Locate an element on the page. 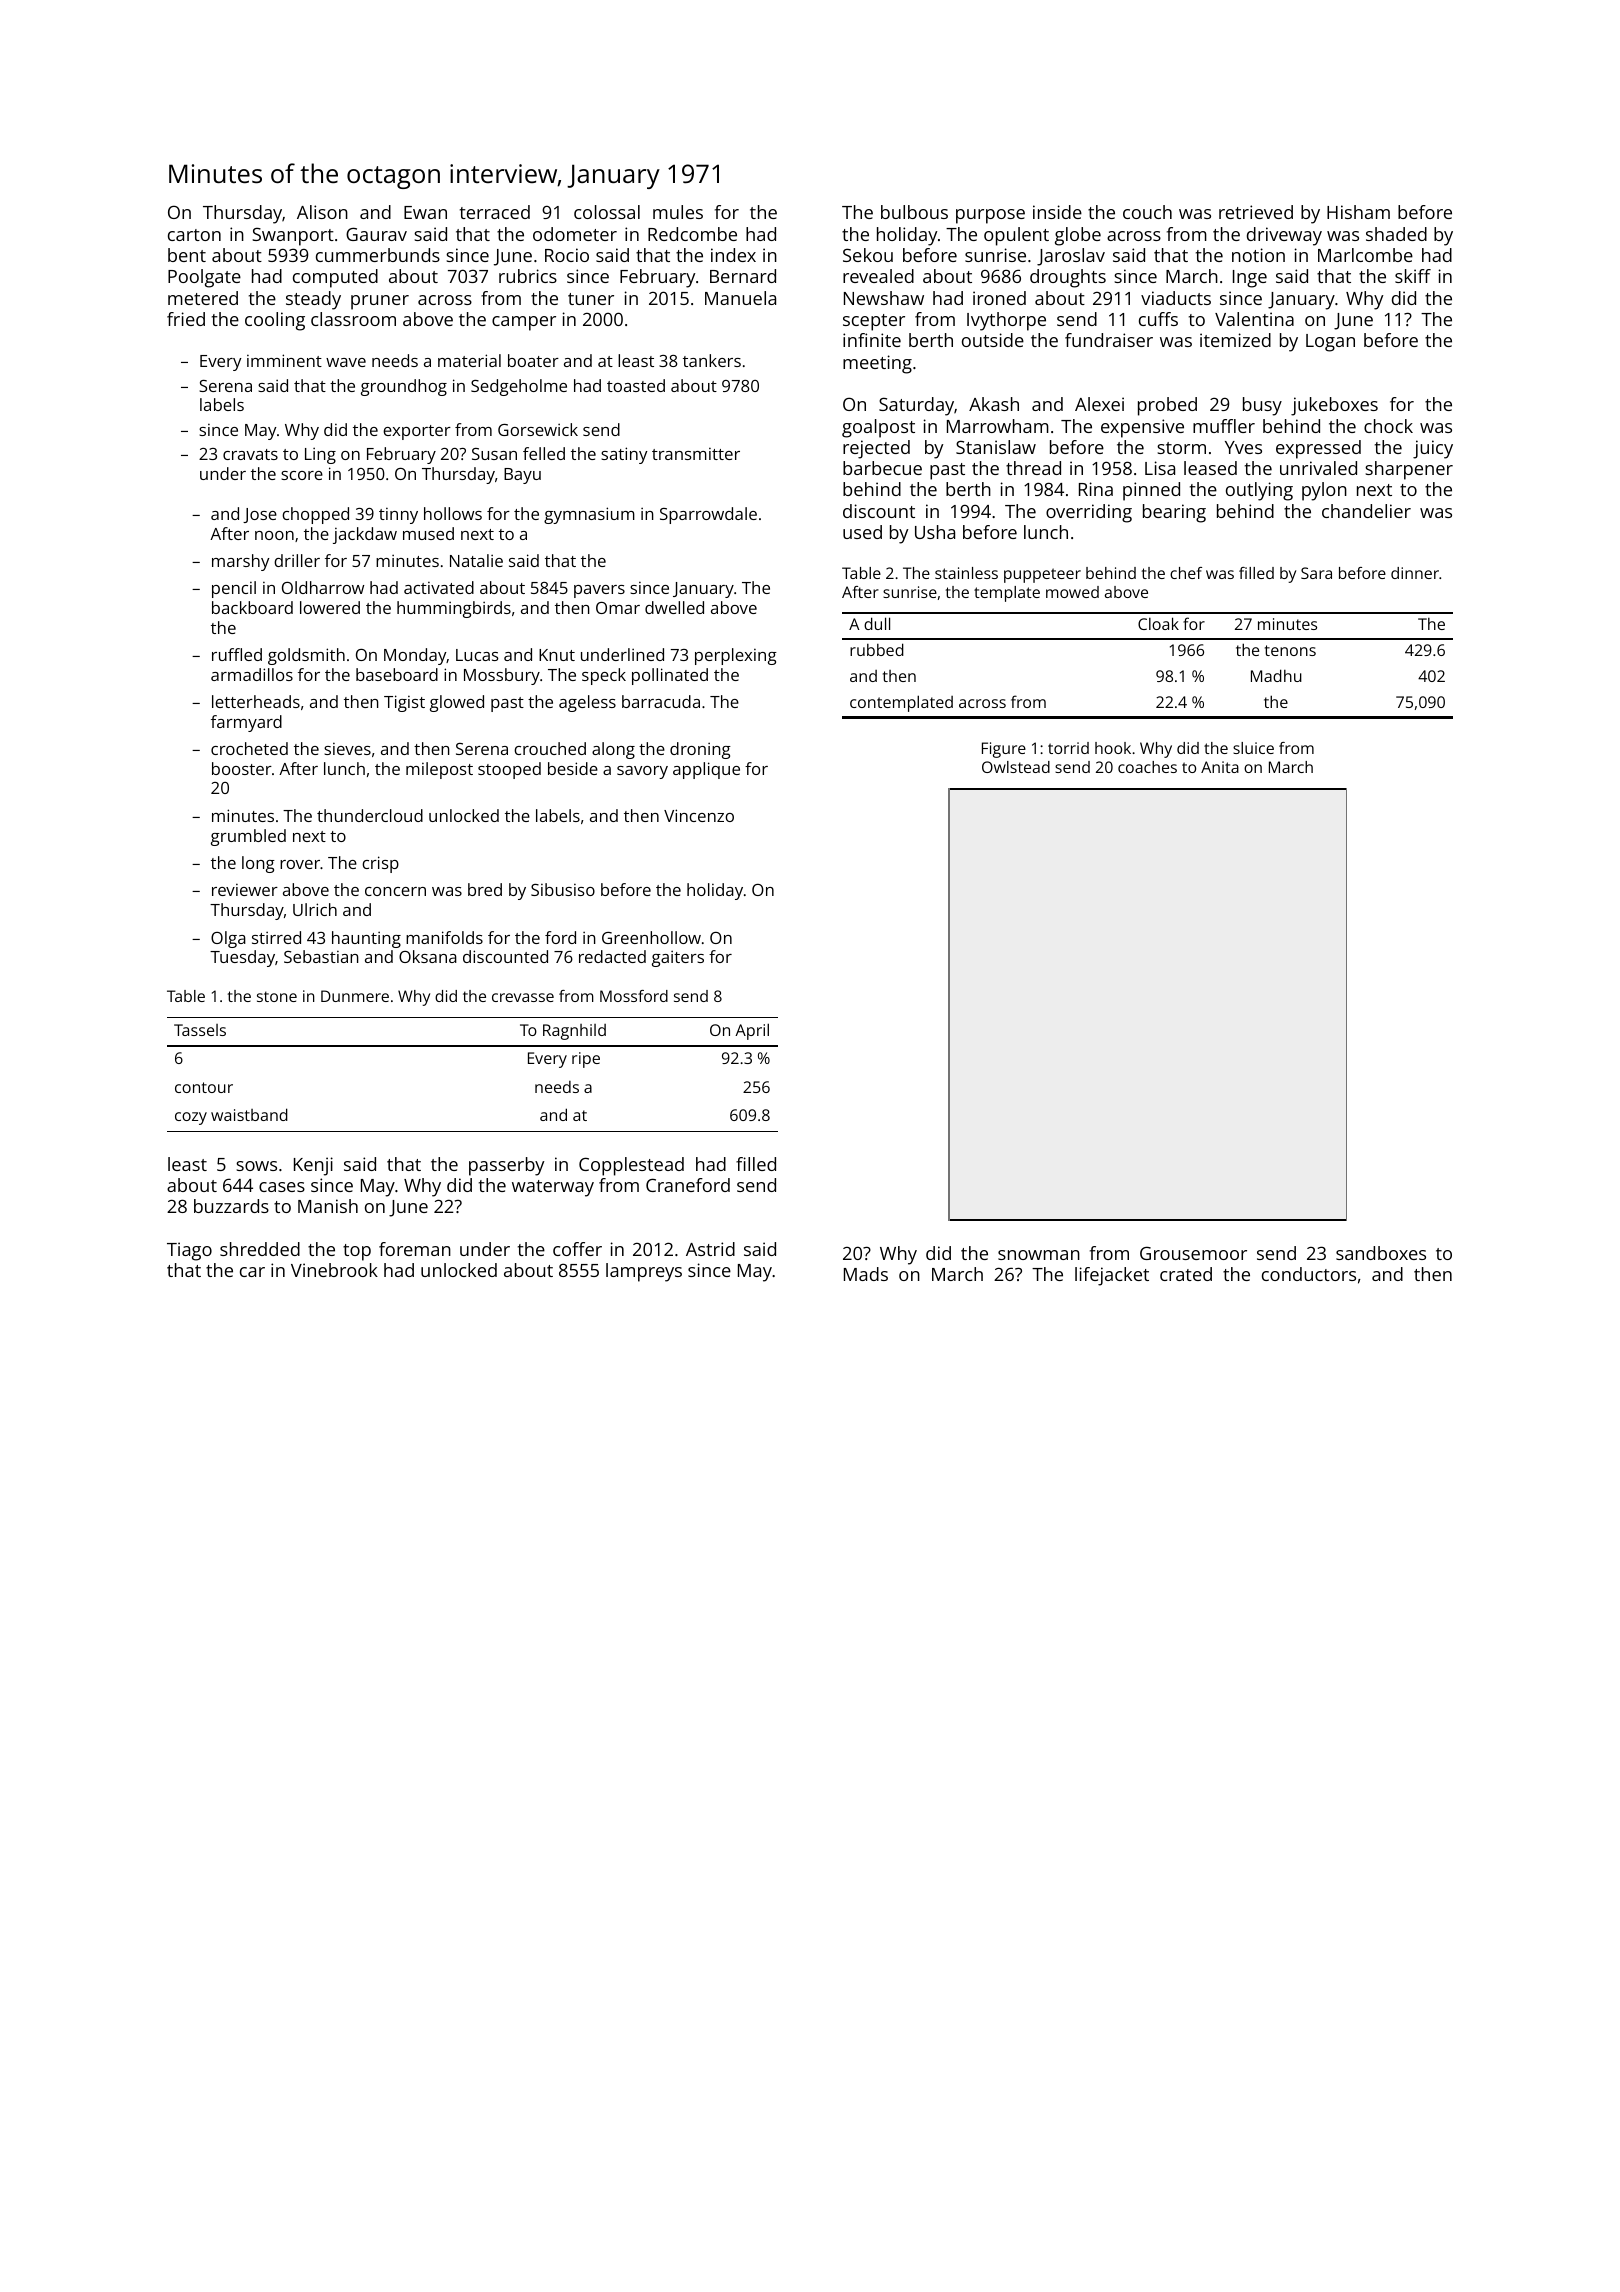  passerby is located at coordinates (506, 1166).
